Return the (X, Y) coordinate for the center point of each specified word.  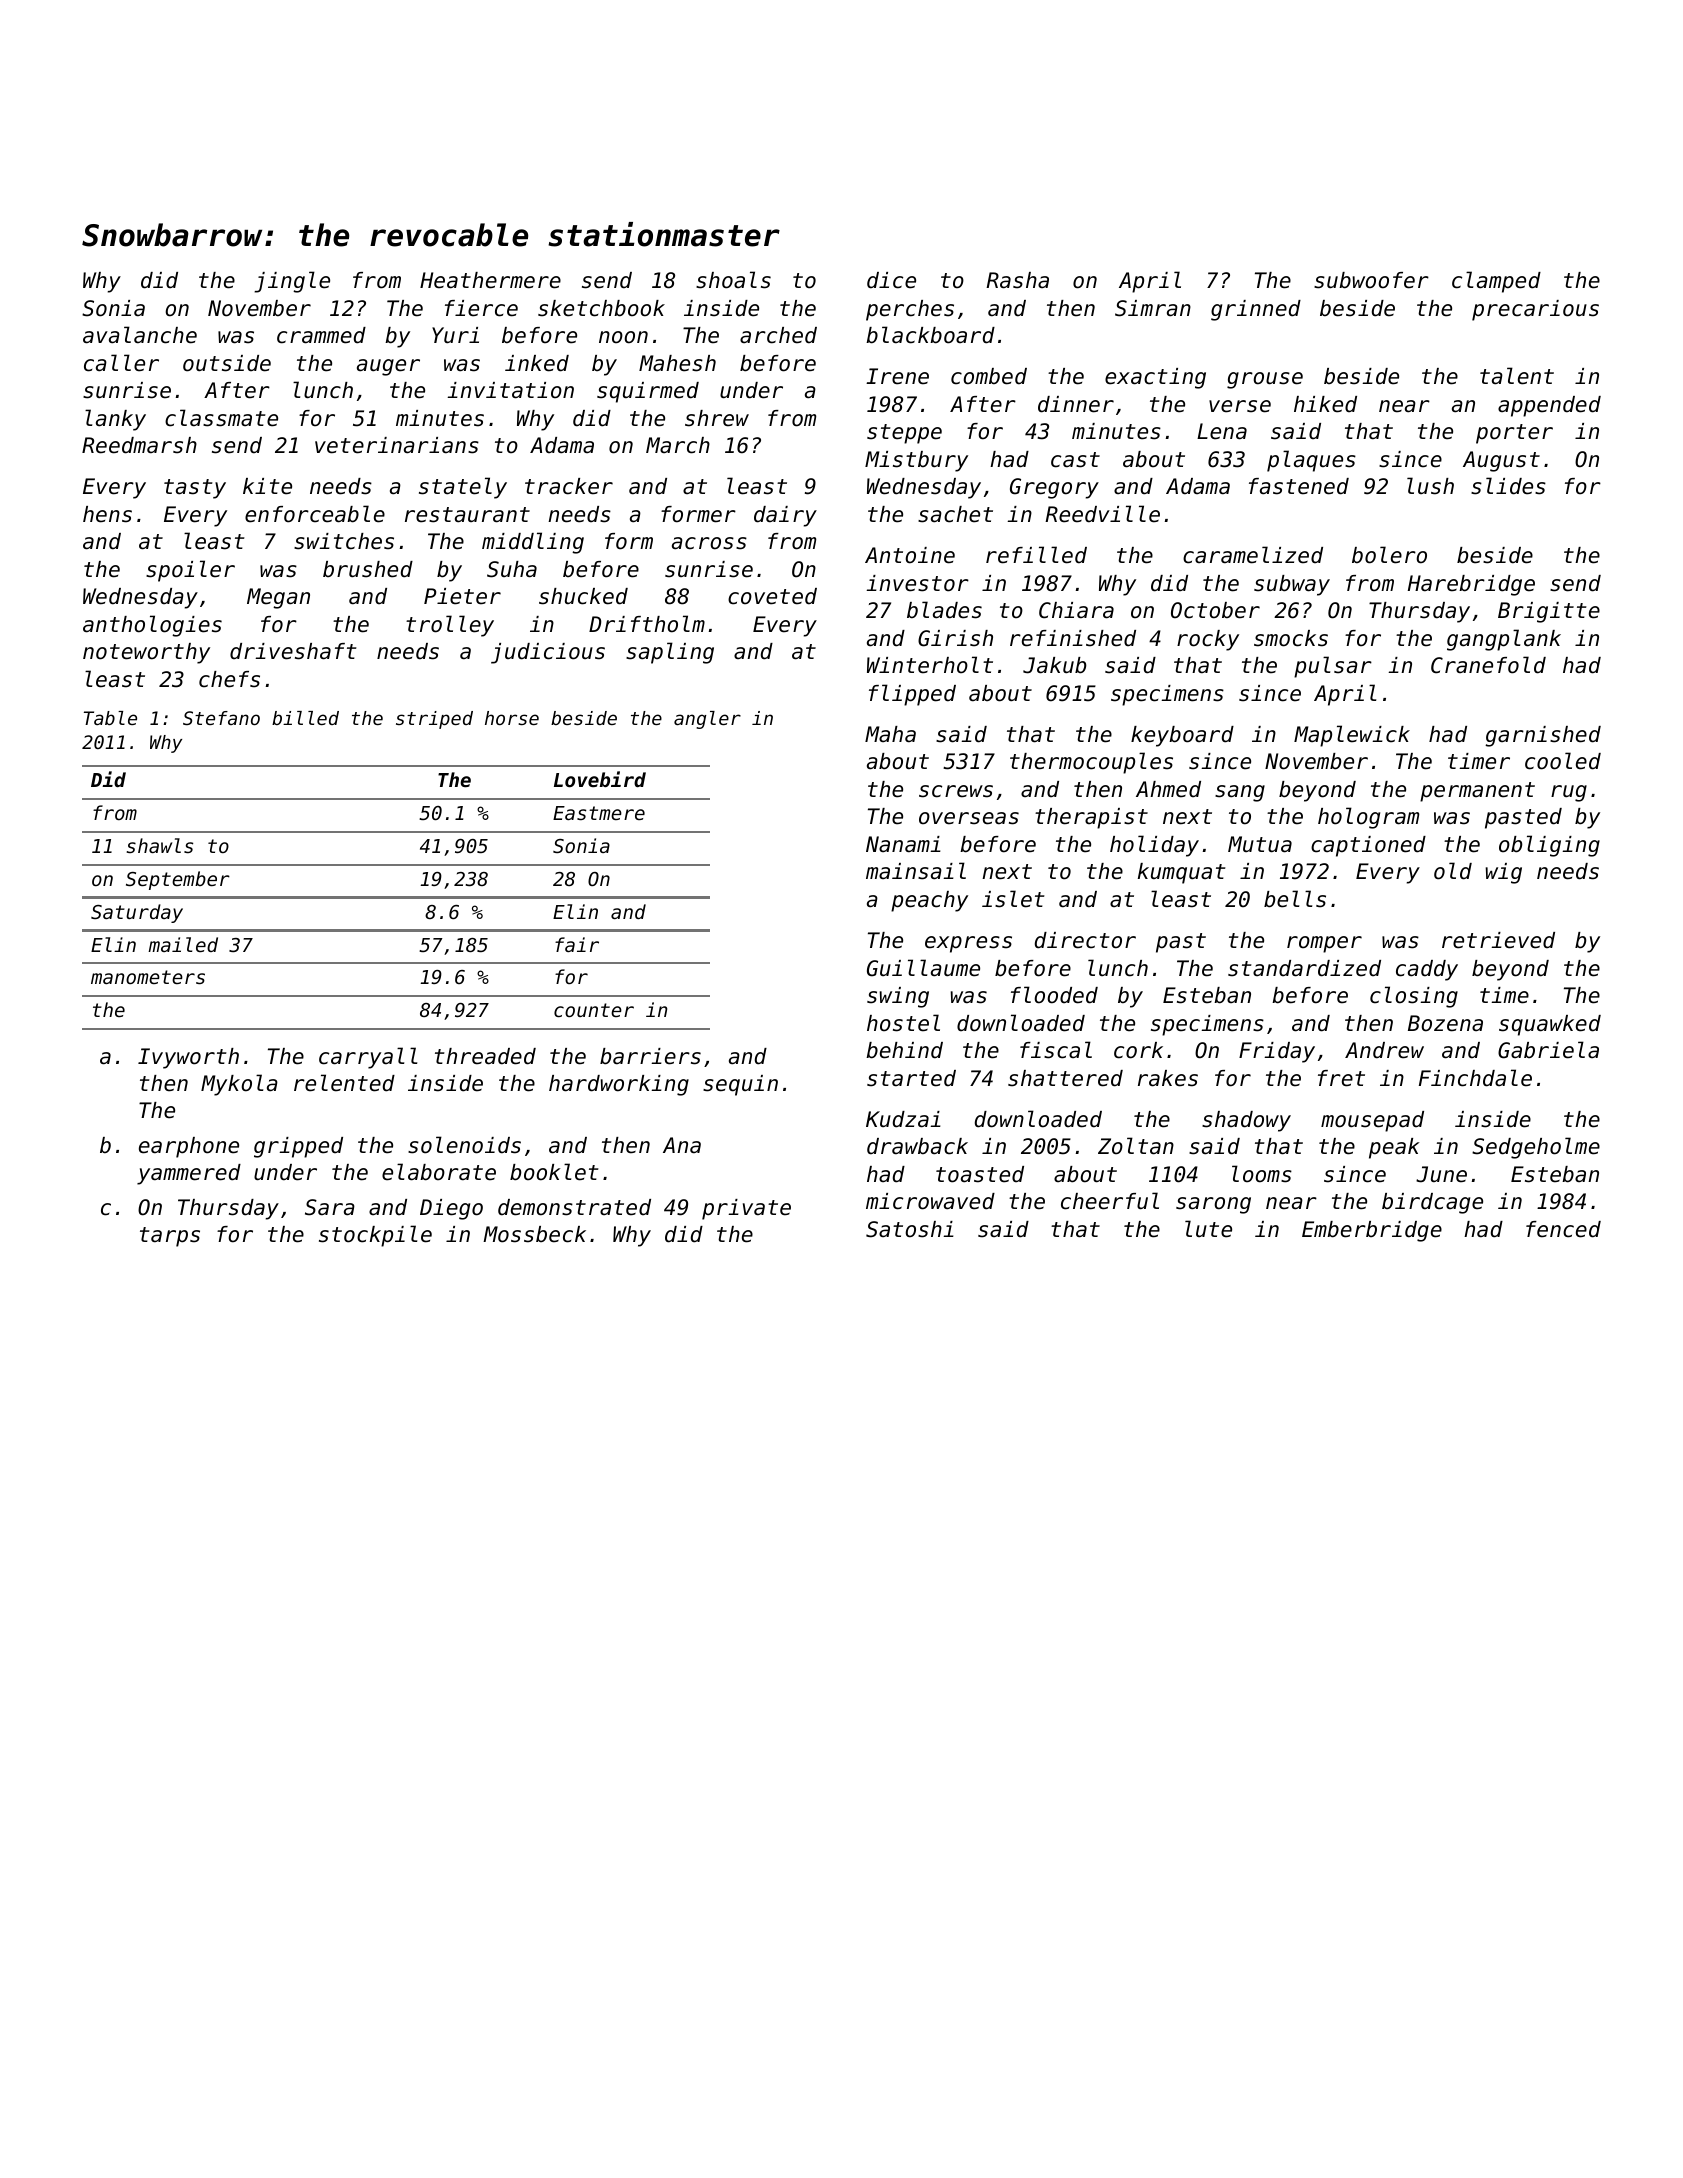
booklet (554, 1172)
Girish (955, 638)
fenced (1563, 1229)
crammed (321, 335)
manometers (148, 977)
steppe (904, 434)
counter (594, 1010)
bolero (1389, 555)
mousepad (1372, 1121)
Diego (451, 1209)
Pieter (462, 596)
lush (1430, 486)
